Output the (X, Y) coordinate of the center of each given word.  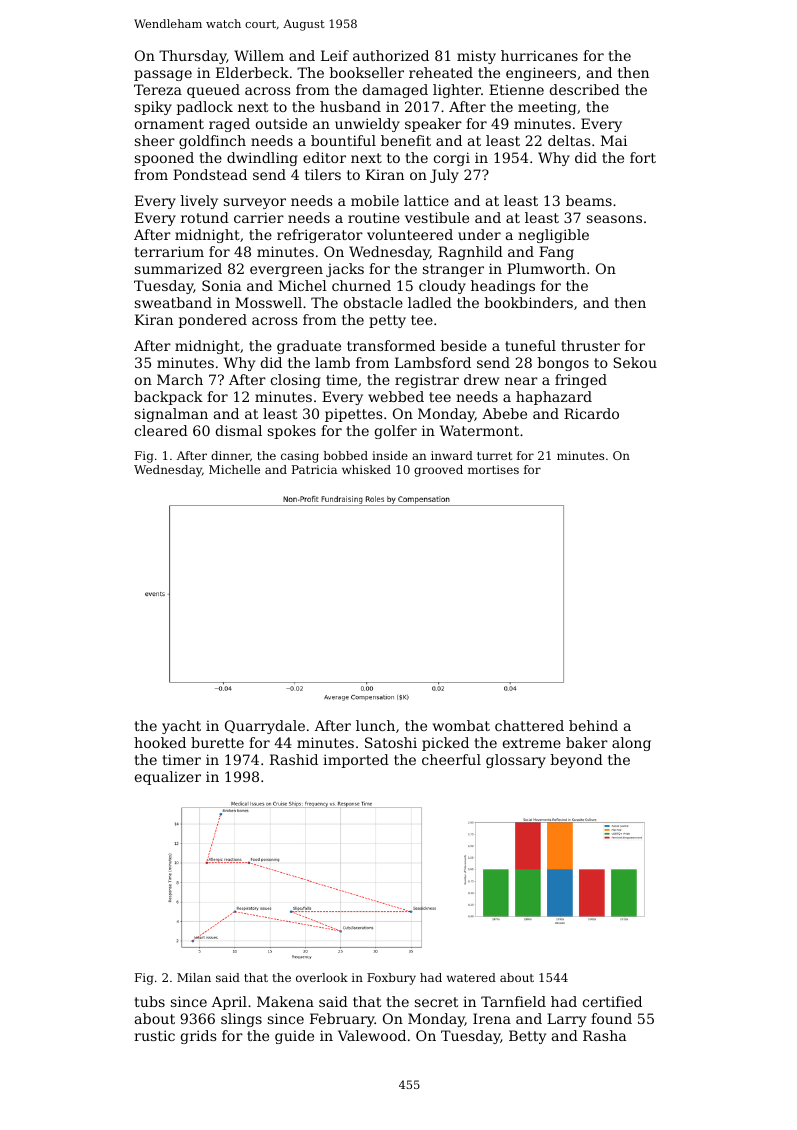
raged (229, 125)
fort (643, 157)
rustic (154, 1035)
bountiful (343, 140)
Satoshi (391, 742)
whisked (366, 469)
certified (612, 1001)
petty (387, 321)
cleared (161, 430)
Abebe (504, 413)
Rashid (294, 759)
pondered (212, 321)
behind (593, 725)
